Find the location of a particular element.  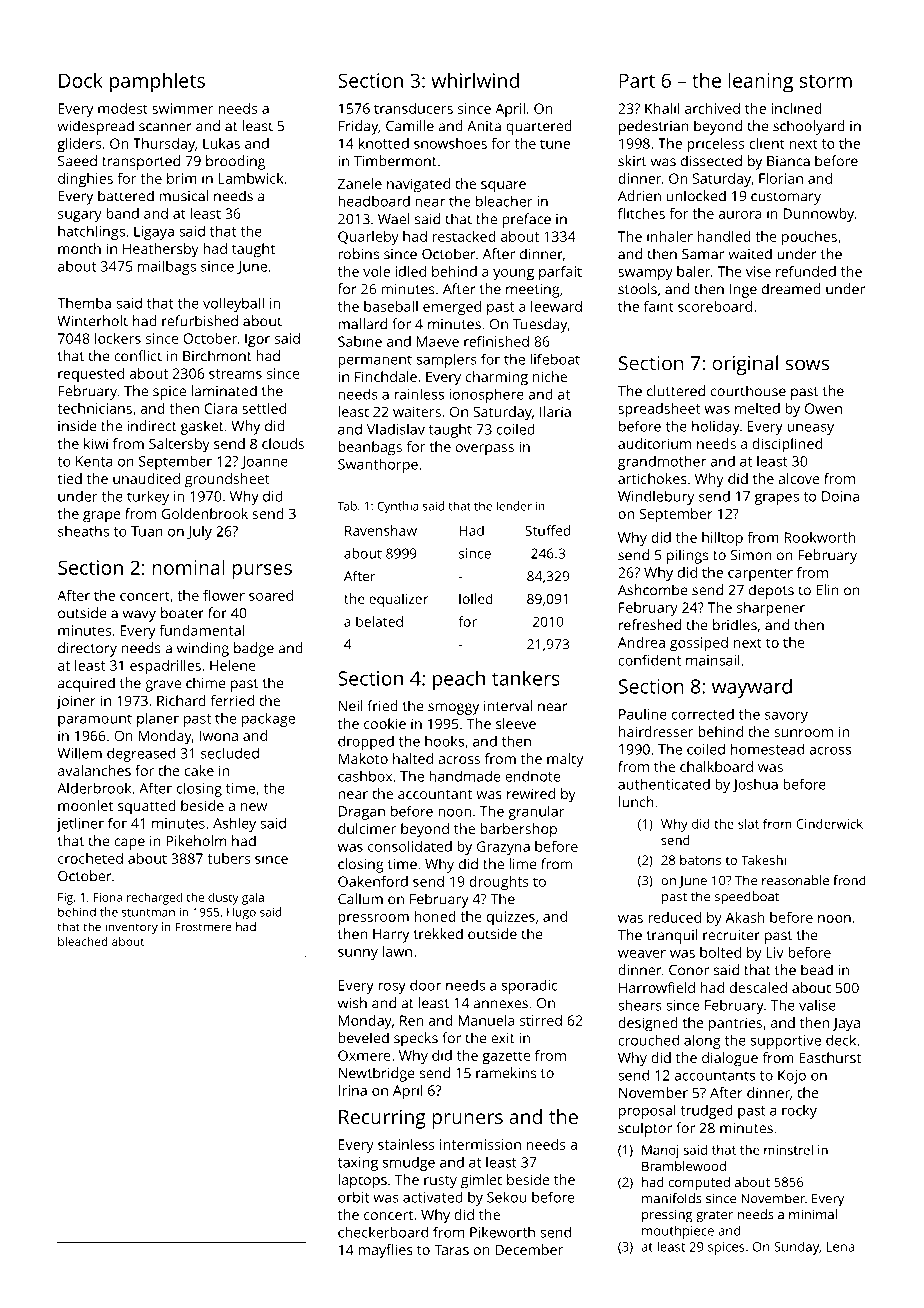

Heathersby is located at coordinates (161, 250).
